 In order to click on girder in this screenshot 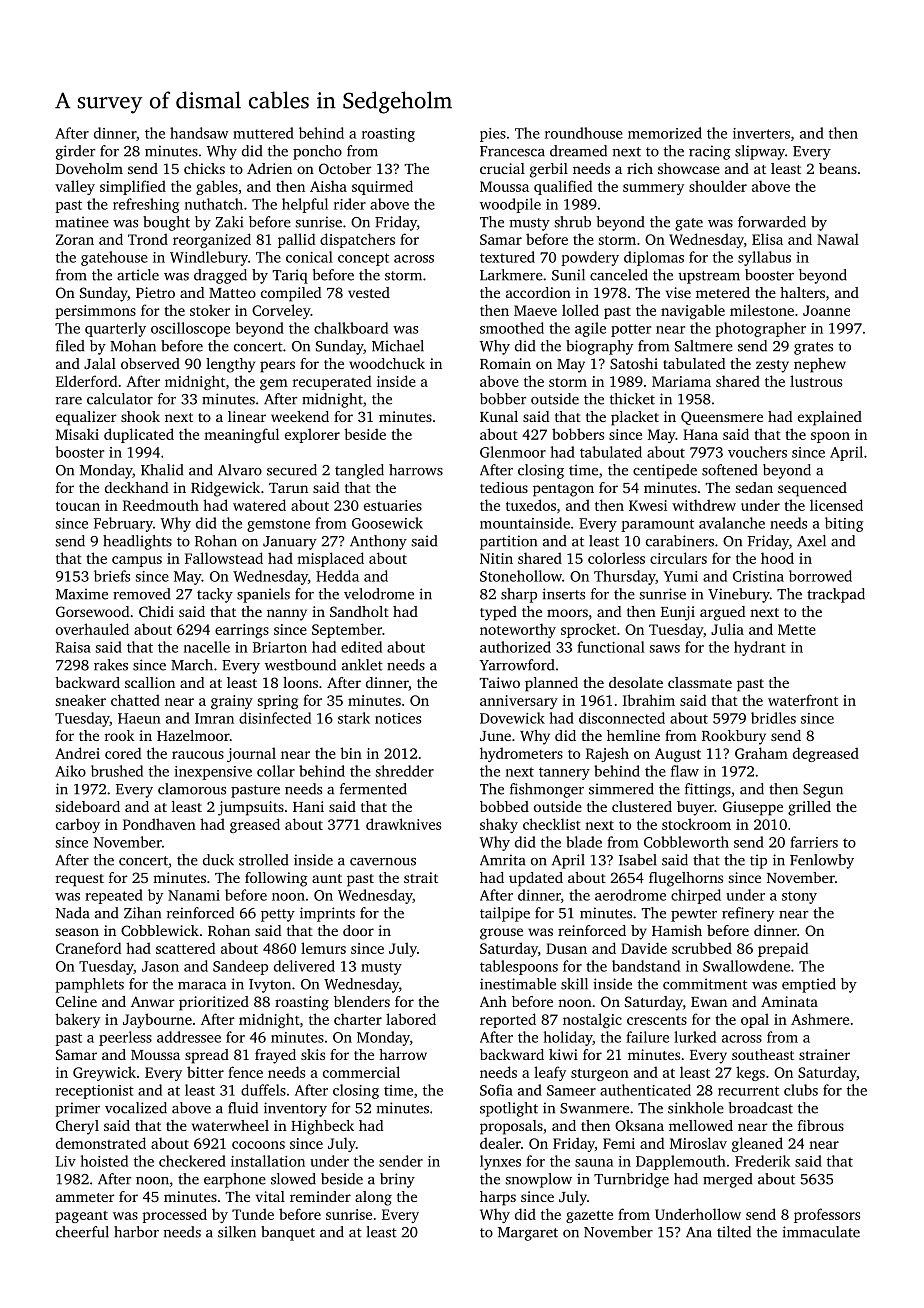, I will do `click(76, 152)`.
